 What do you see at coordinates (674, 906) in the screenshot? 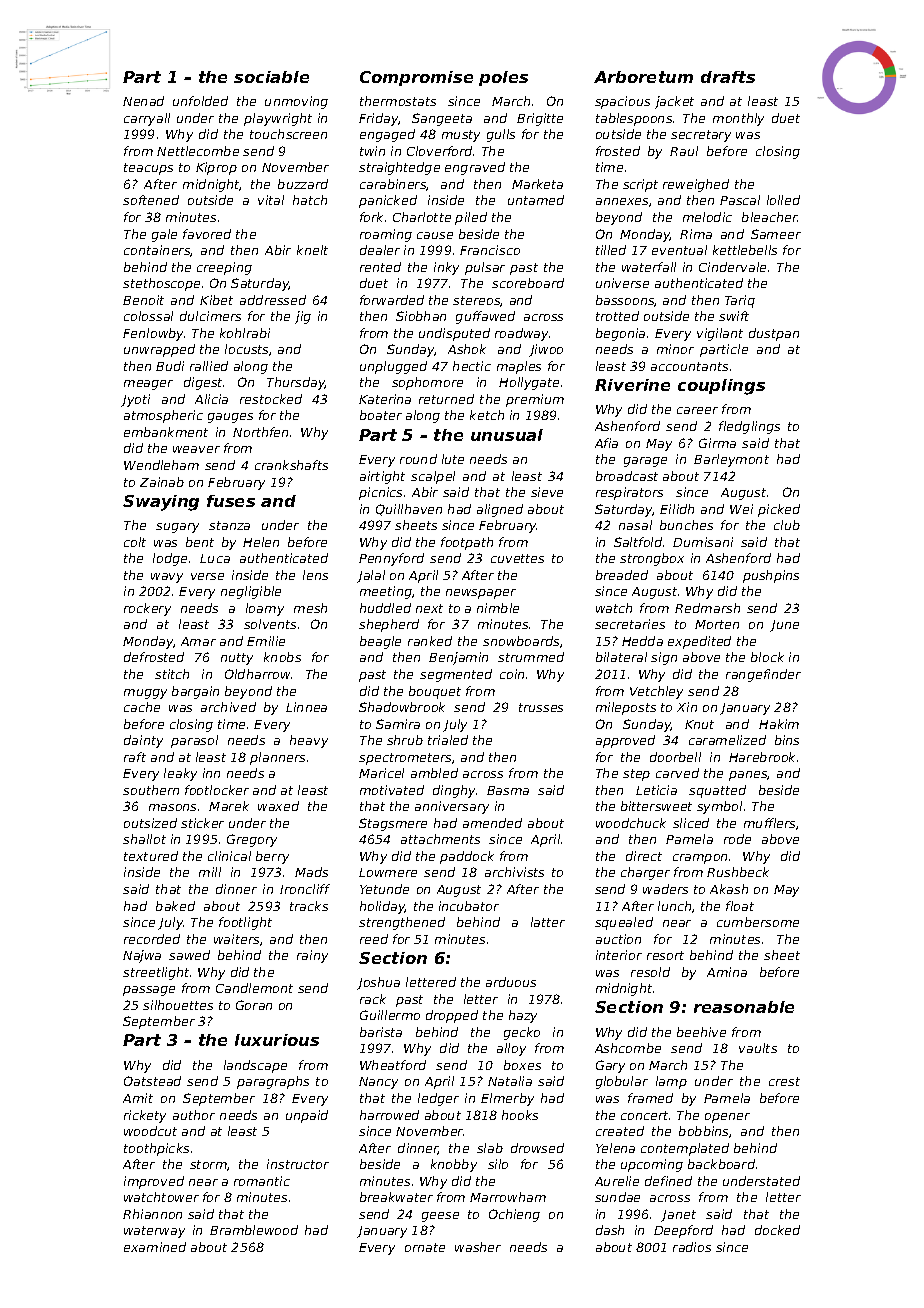
I see `lunch` at bounding box center [674, 906].
